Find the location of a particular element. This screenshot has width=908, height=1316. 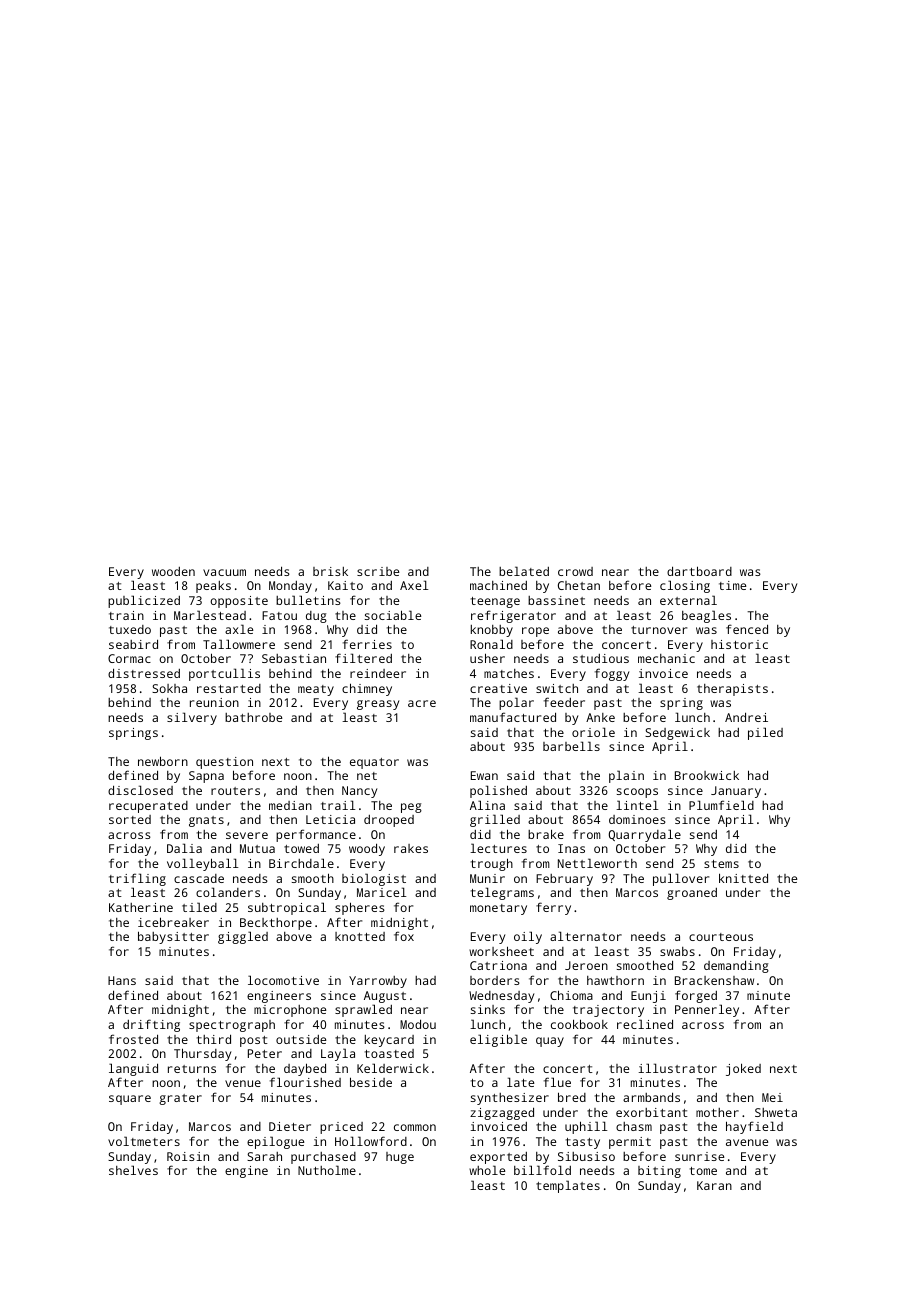

sociable is located at coordinates (393, 615).
